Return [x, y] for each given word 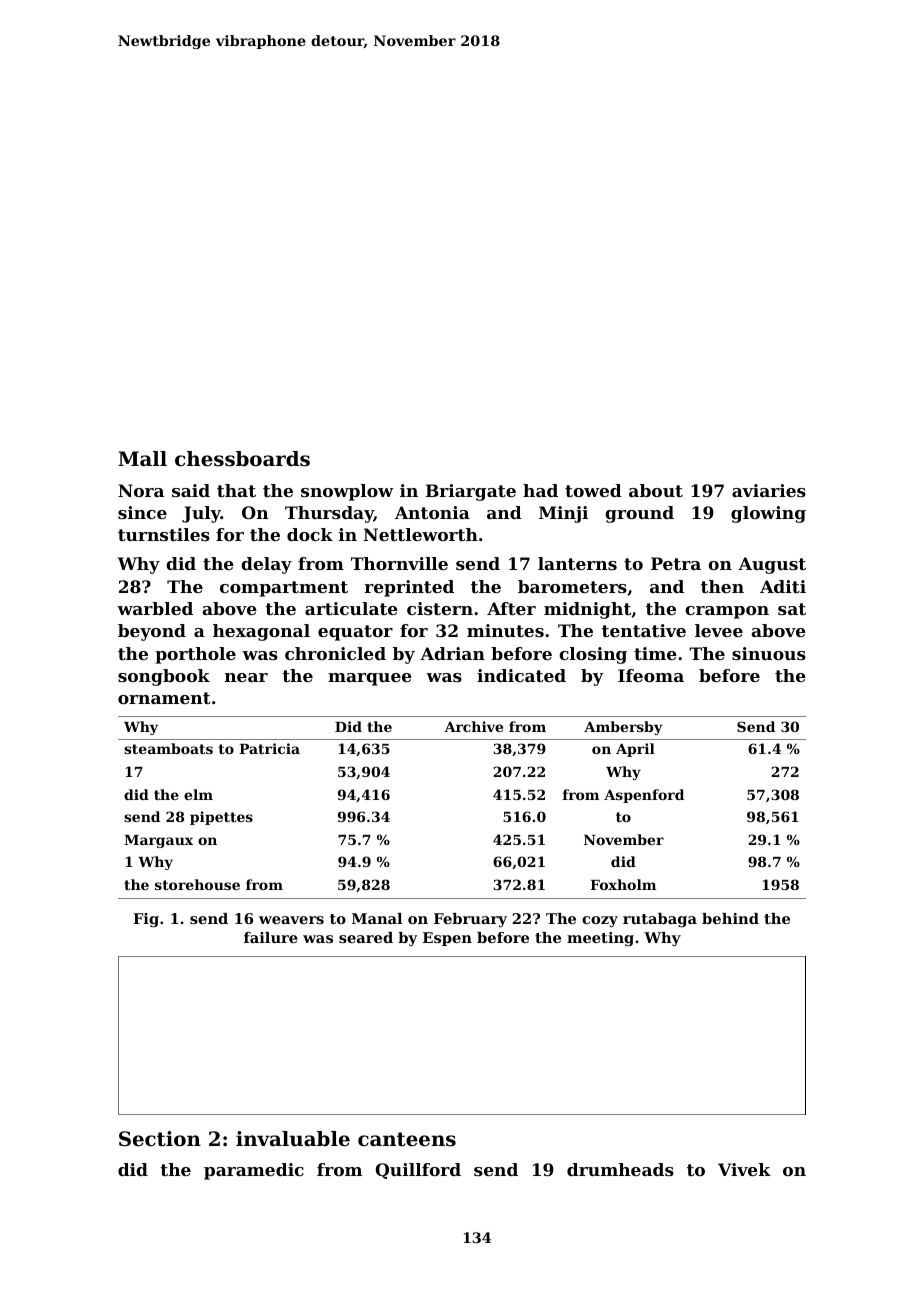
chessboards [242, 459]
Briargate [471, 492]
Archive [473, 726]
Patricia [269, 748]
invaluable [293, 1139]
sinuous [769, 653]
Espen [447, 939]
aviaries [769, 490]
